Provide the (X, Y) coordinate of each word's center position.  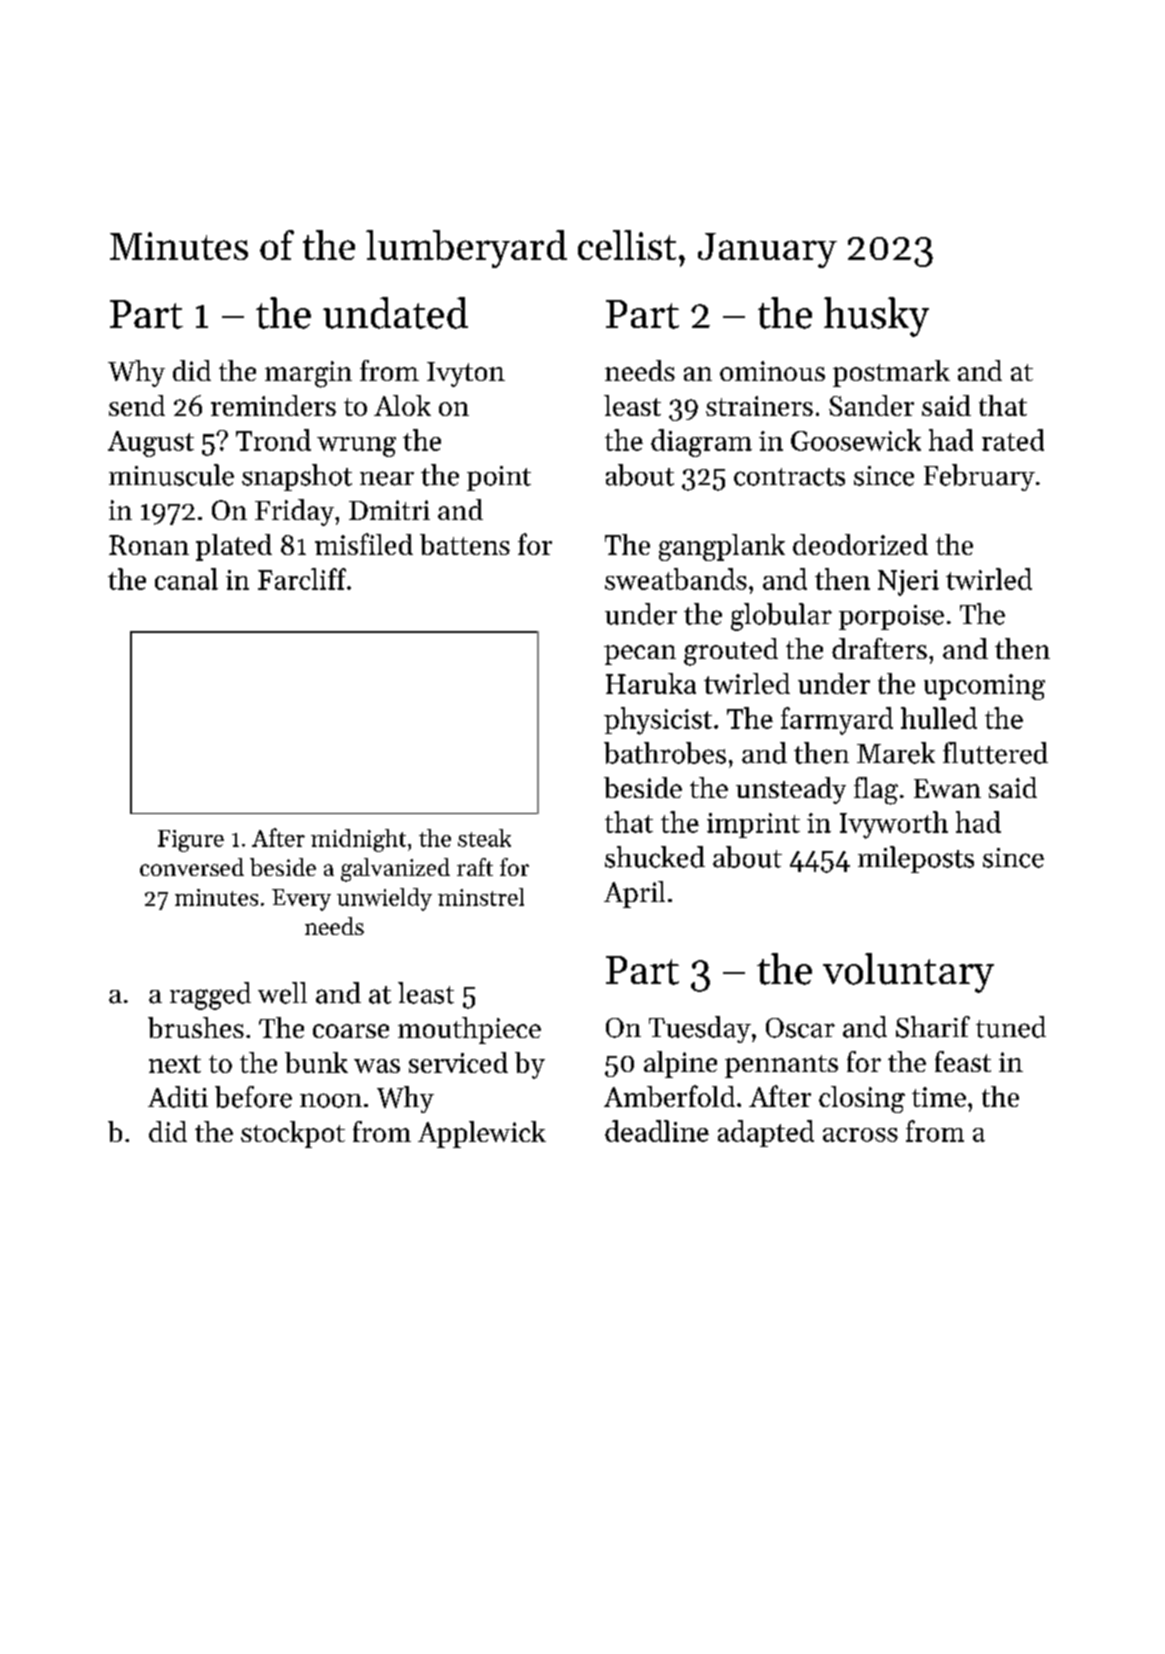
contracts (789, 477)
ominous (772, 371)
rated (1013, 440)
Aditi (178, 1097)
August (151, 444)
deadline (657, 1131)
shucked (655, 857)
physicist (658, 721)
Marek (896, 753)
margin (308, 374)
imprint (753, 825)
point (499, 478)
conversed (192, 867)
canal (186, 579)
